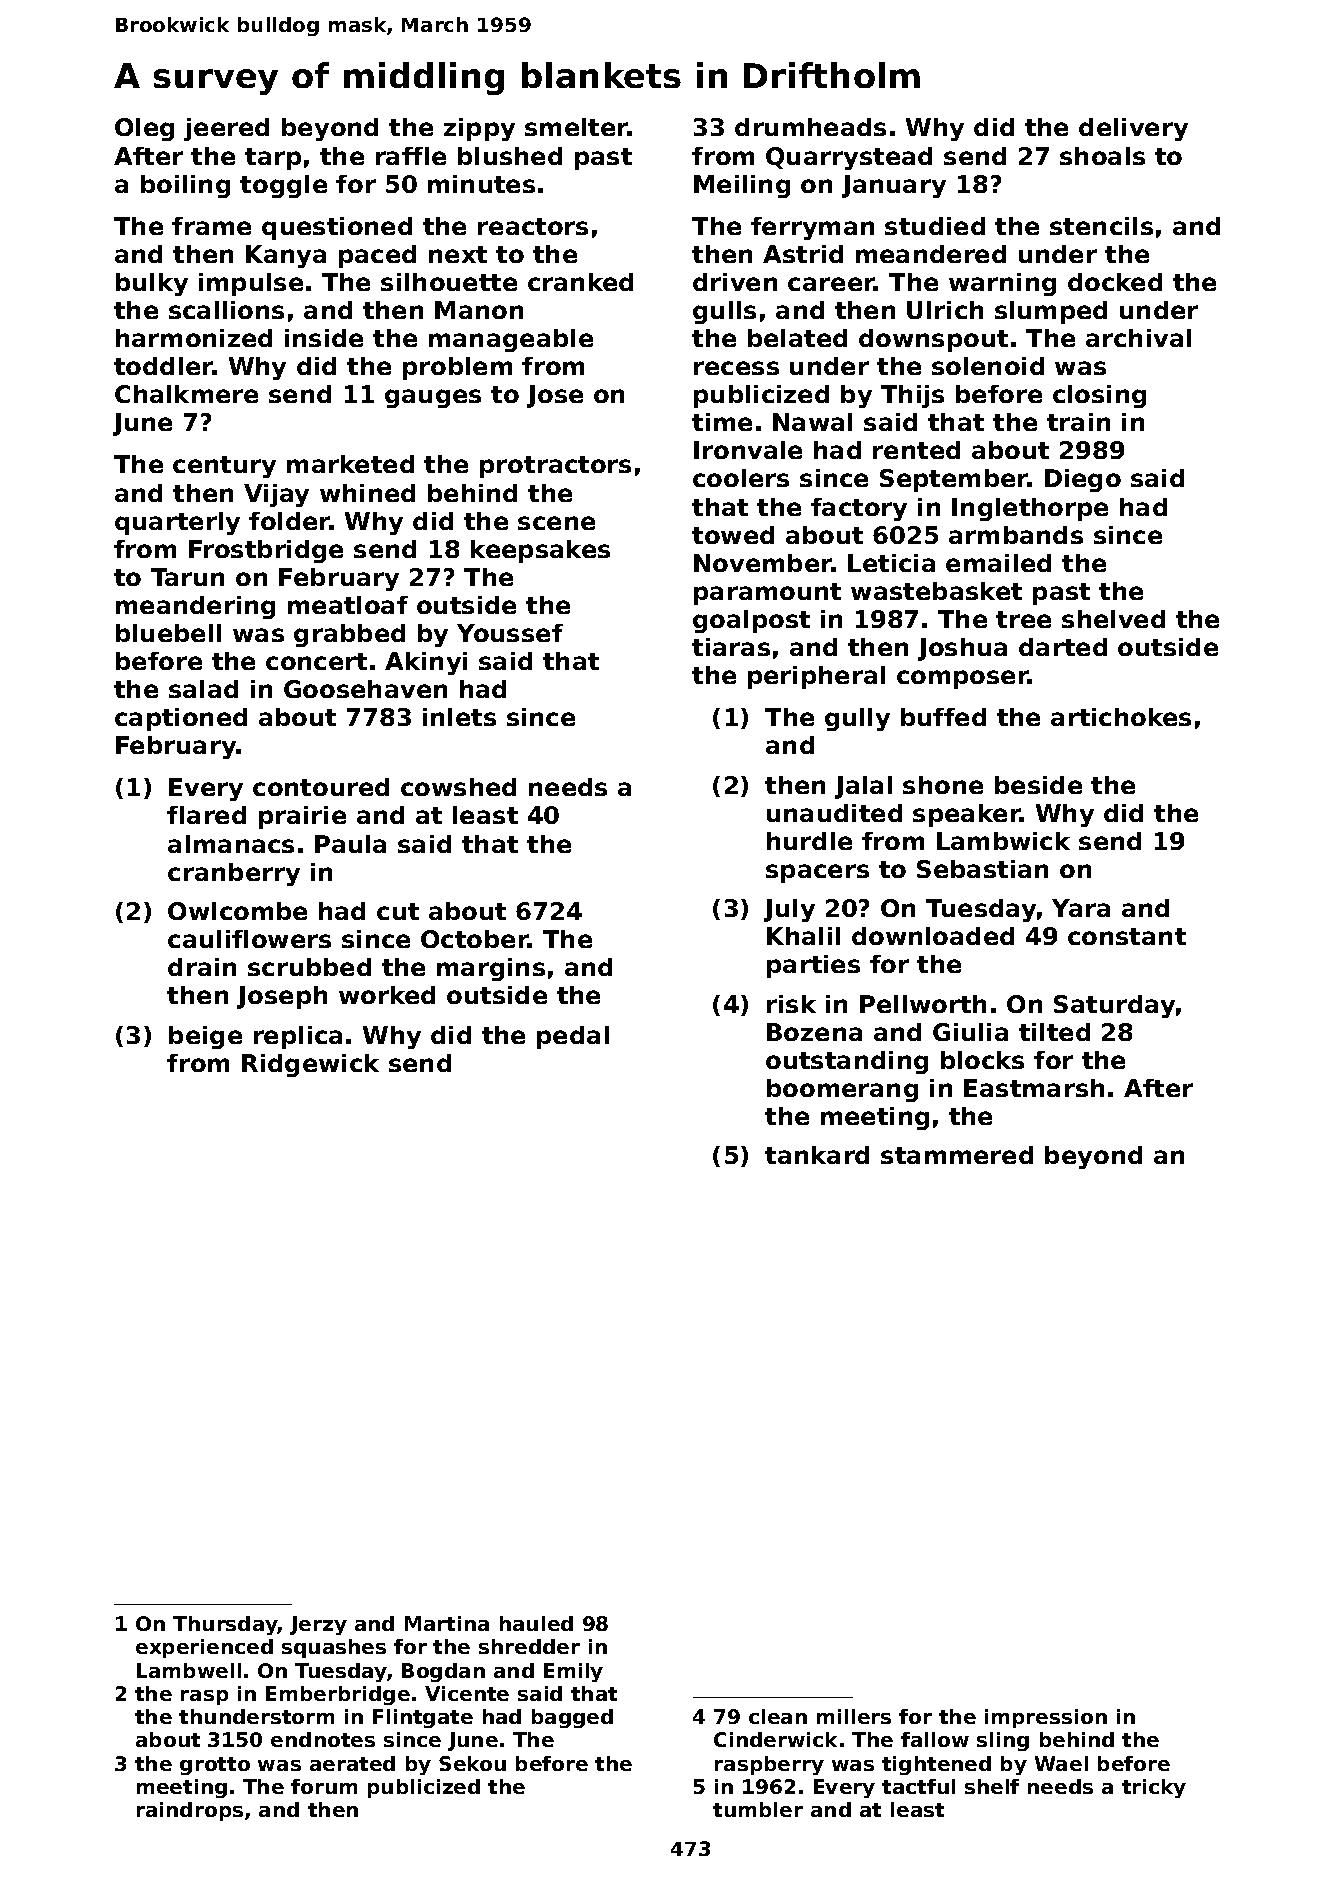 The height and width of the image is (1896, 1341). Describe the element at coordinates (817, 873) in the image. I see `spacers` at that location.
